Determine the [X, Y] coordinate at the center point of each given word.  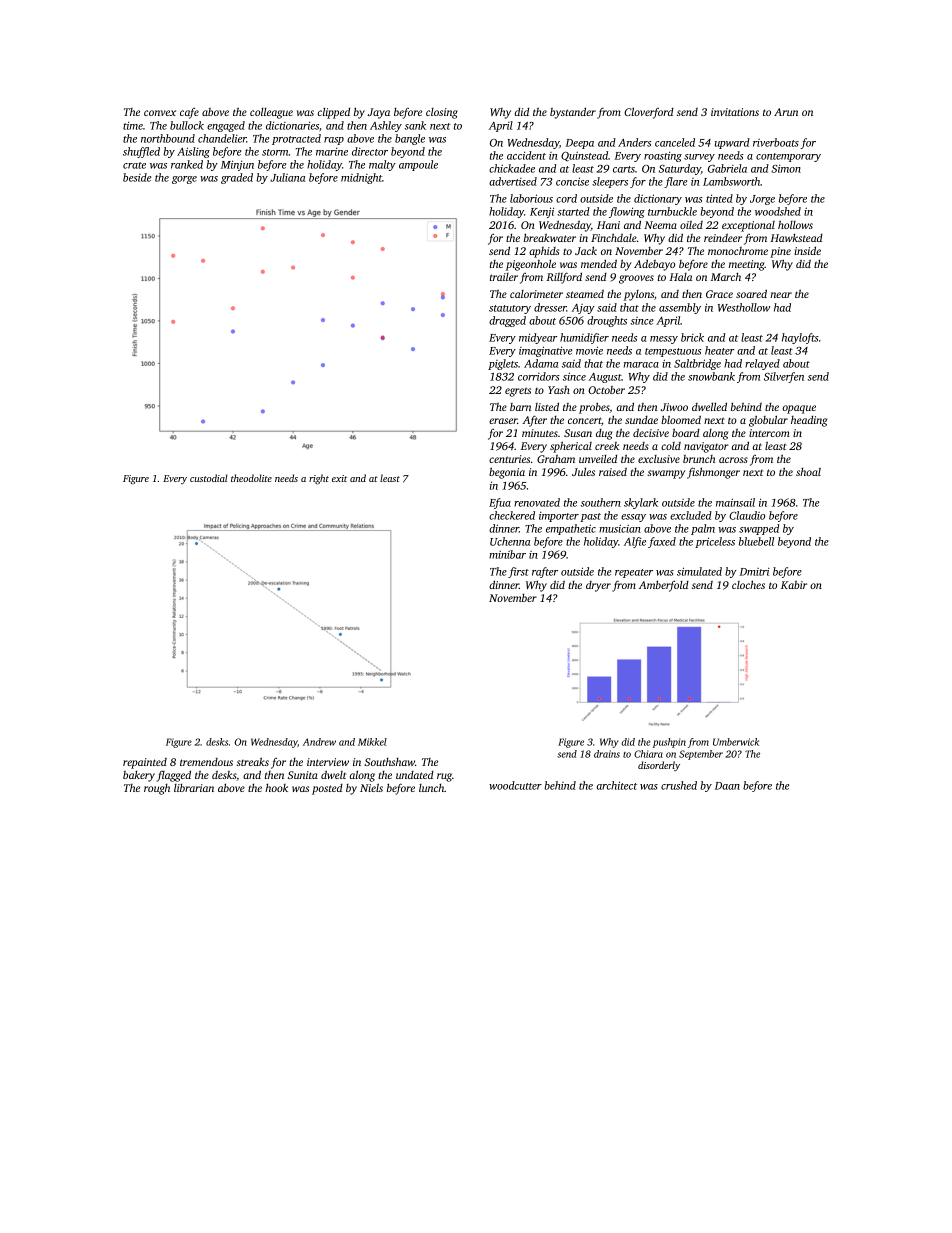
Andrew [319, 742]
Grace [719, 294]
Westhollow [744, 307]
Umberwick [736, 742]
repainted [145, 763]
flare [675, 182]
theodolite [251, 478]
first [518, 572]
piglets [503, 364]
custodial [209, 478]
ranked [187, 164]
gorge [184, 180]
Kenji [542, 212]
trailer [504, 277]
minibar [507, 554]
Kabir [794, 585]
